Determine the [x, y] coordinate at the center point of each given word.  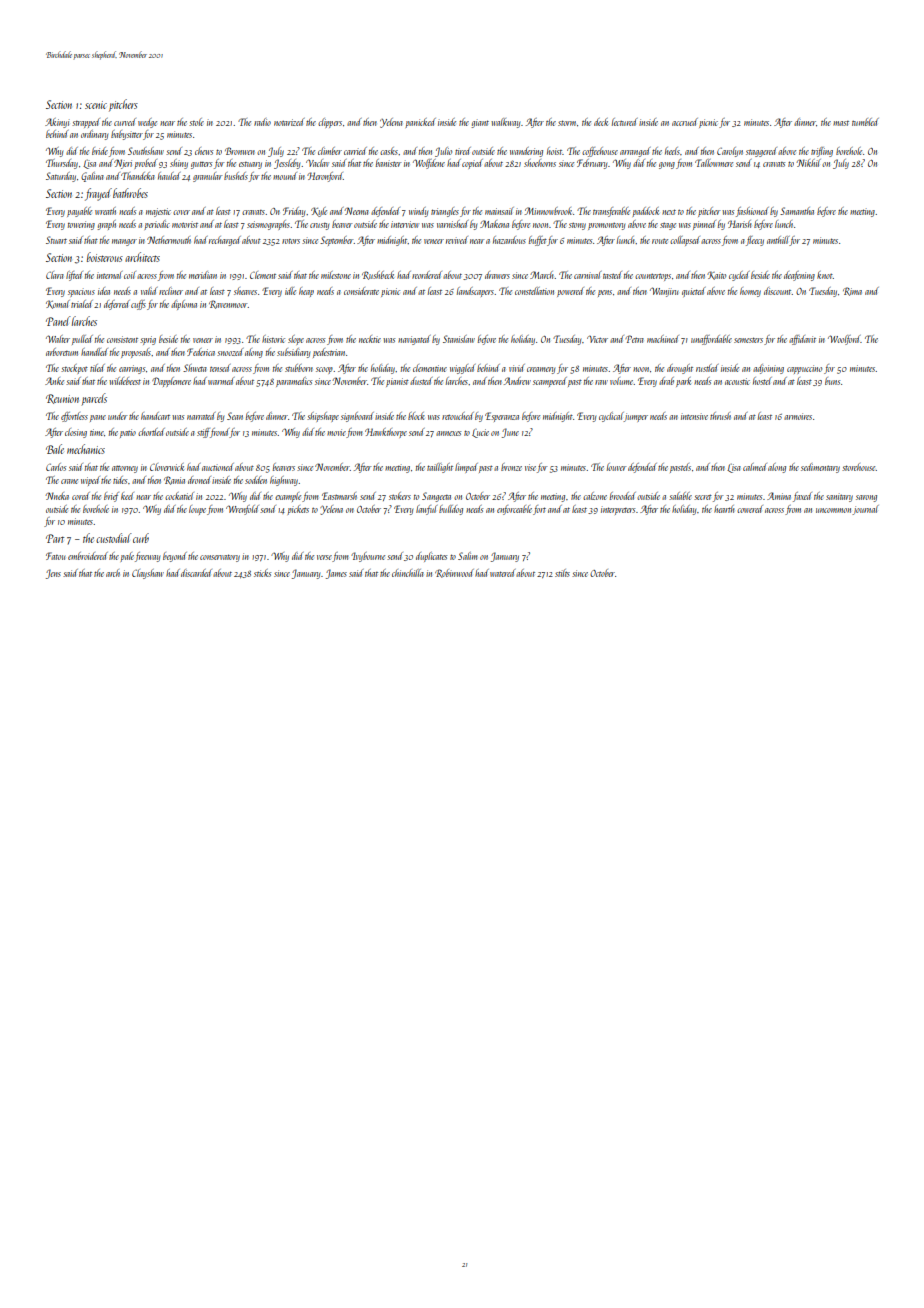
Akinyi [57, 123]
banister [388, 163]
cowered [750, 509]
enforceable [514, 510]
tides [120, 480]
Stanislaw [459, 339]
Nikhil [808, 163]
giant [480, 123]
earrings [132, 369]
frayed [98, 194]
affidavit [802, 340]
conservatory [220, 558]
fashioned [752, 212]
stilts [562, 573]
